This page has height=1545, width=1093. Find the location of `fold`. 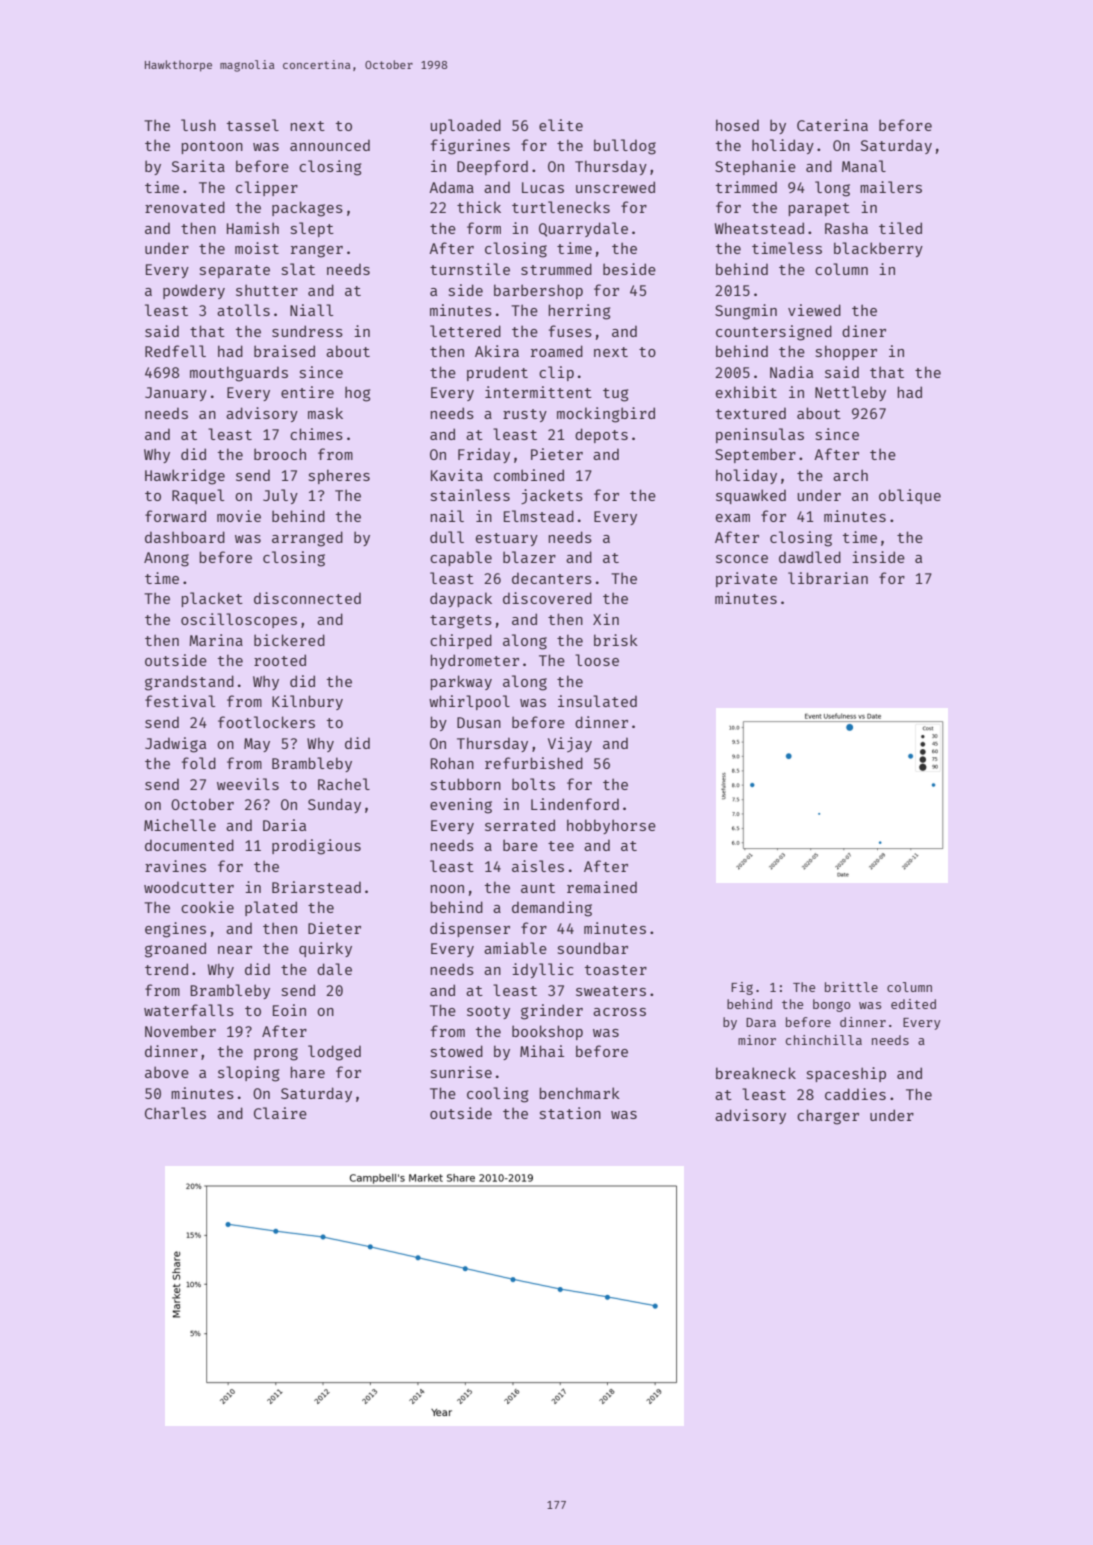

fold is located at coordinates (199, 763).
